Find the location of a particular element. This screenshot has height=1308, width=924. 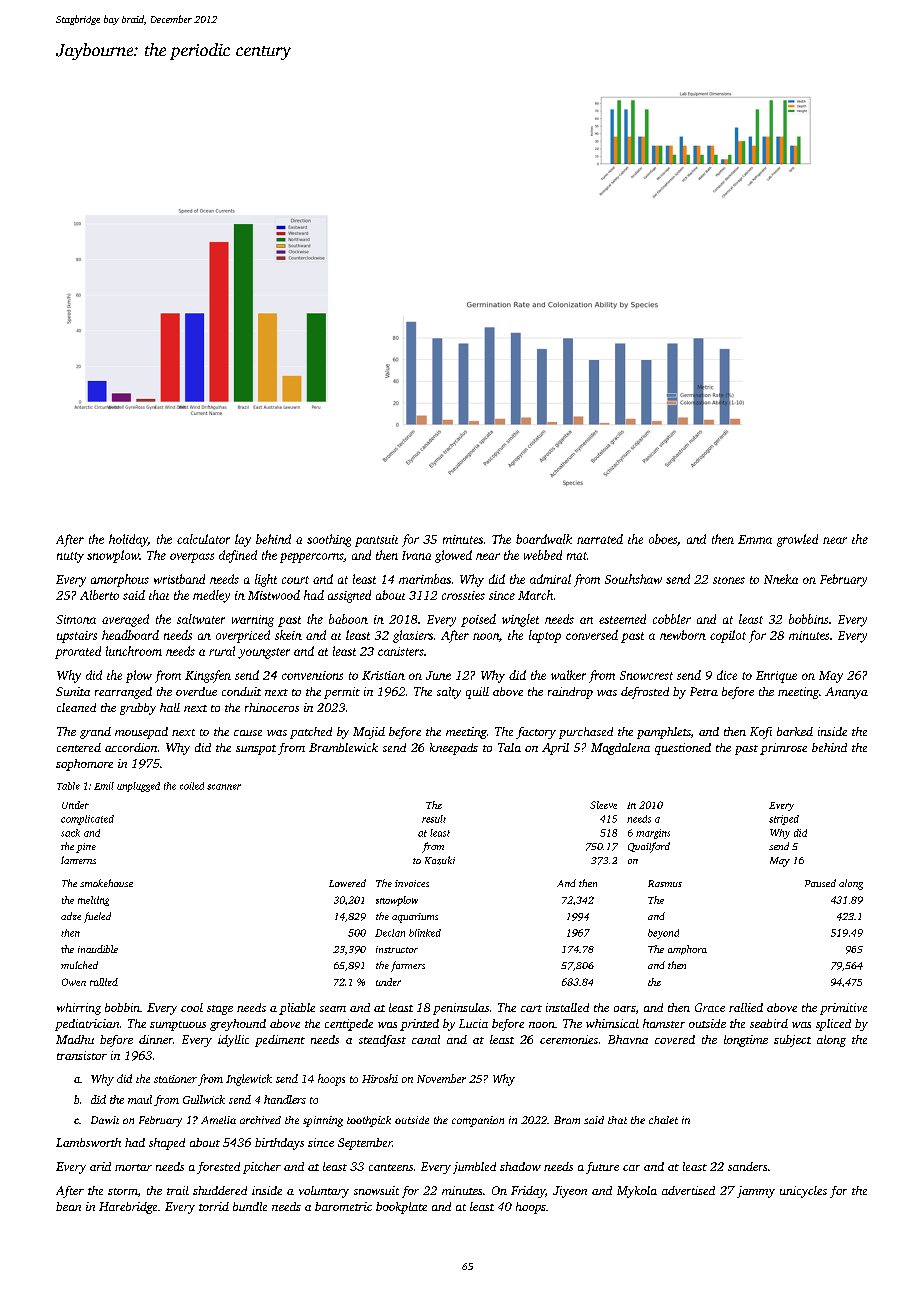

grubby is located at coordinates (138, 709).
